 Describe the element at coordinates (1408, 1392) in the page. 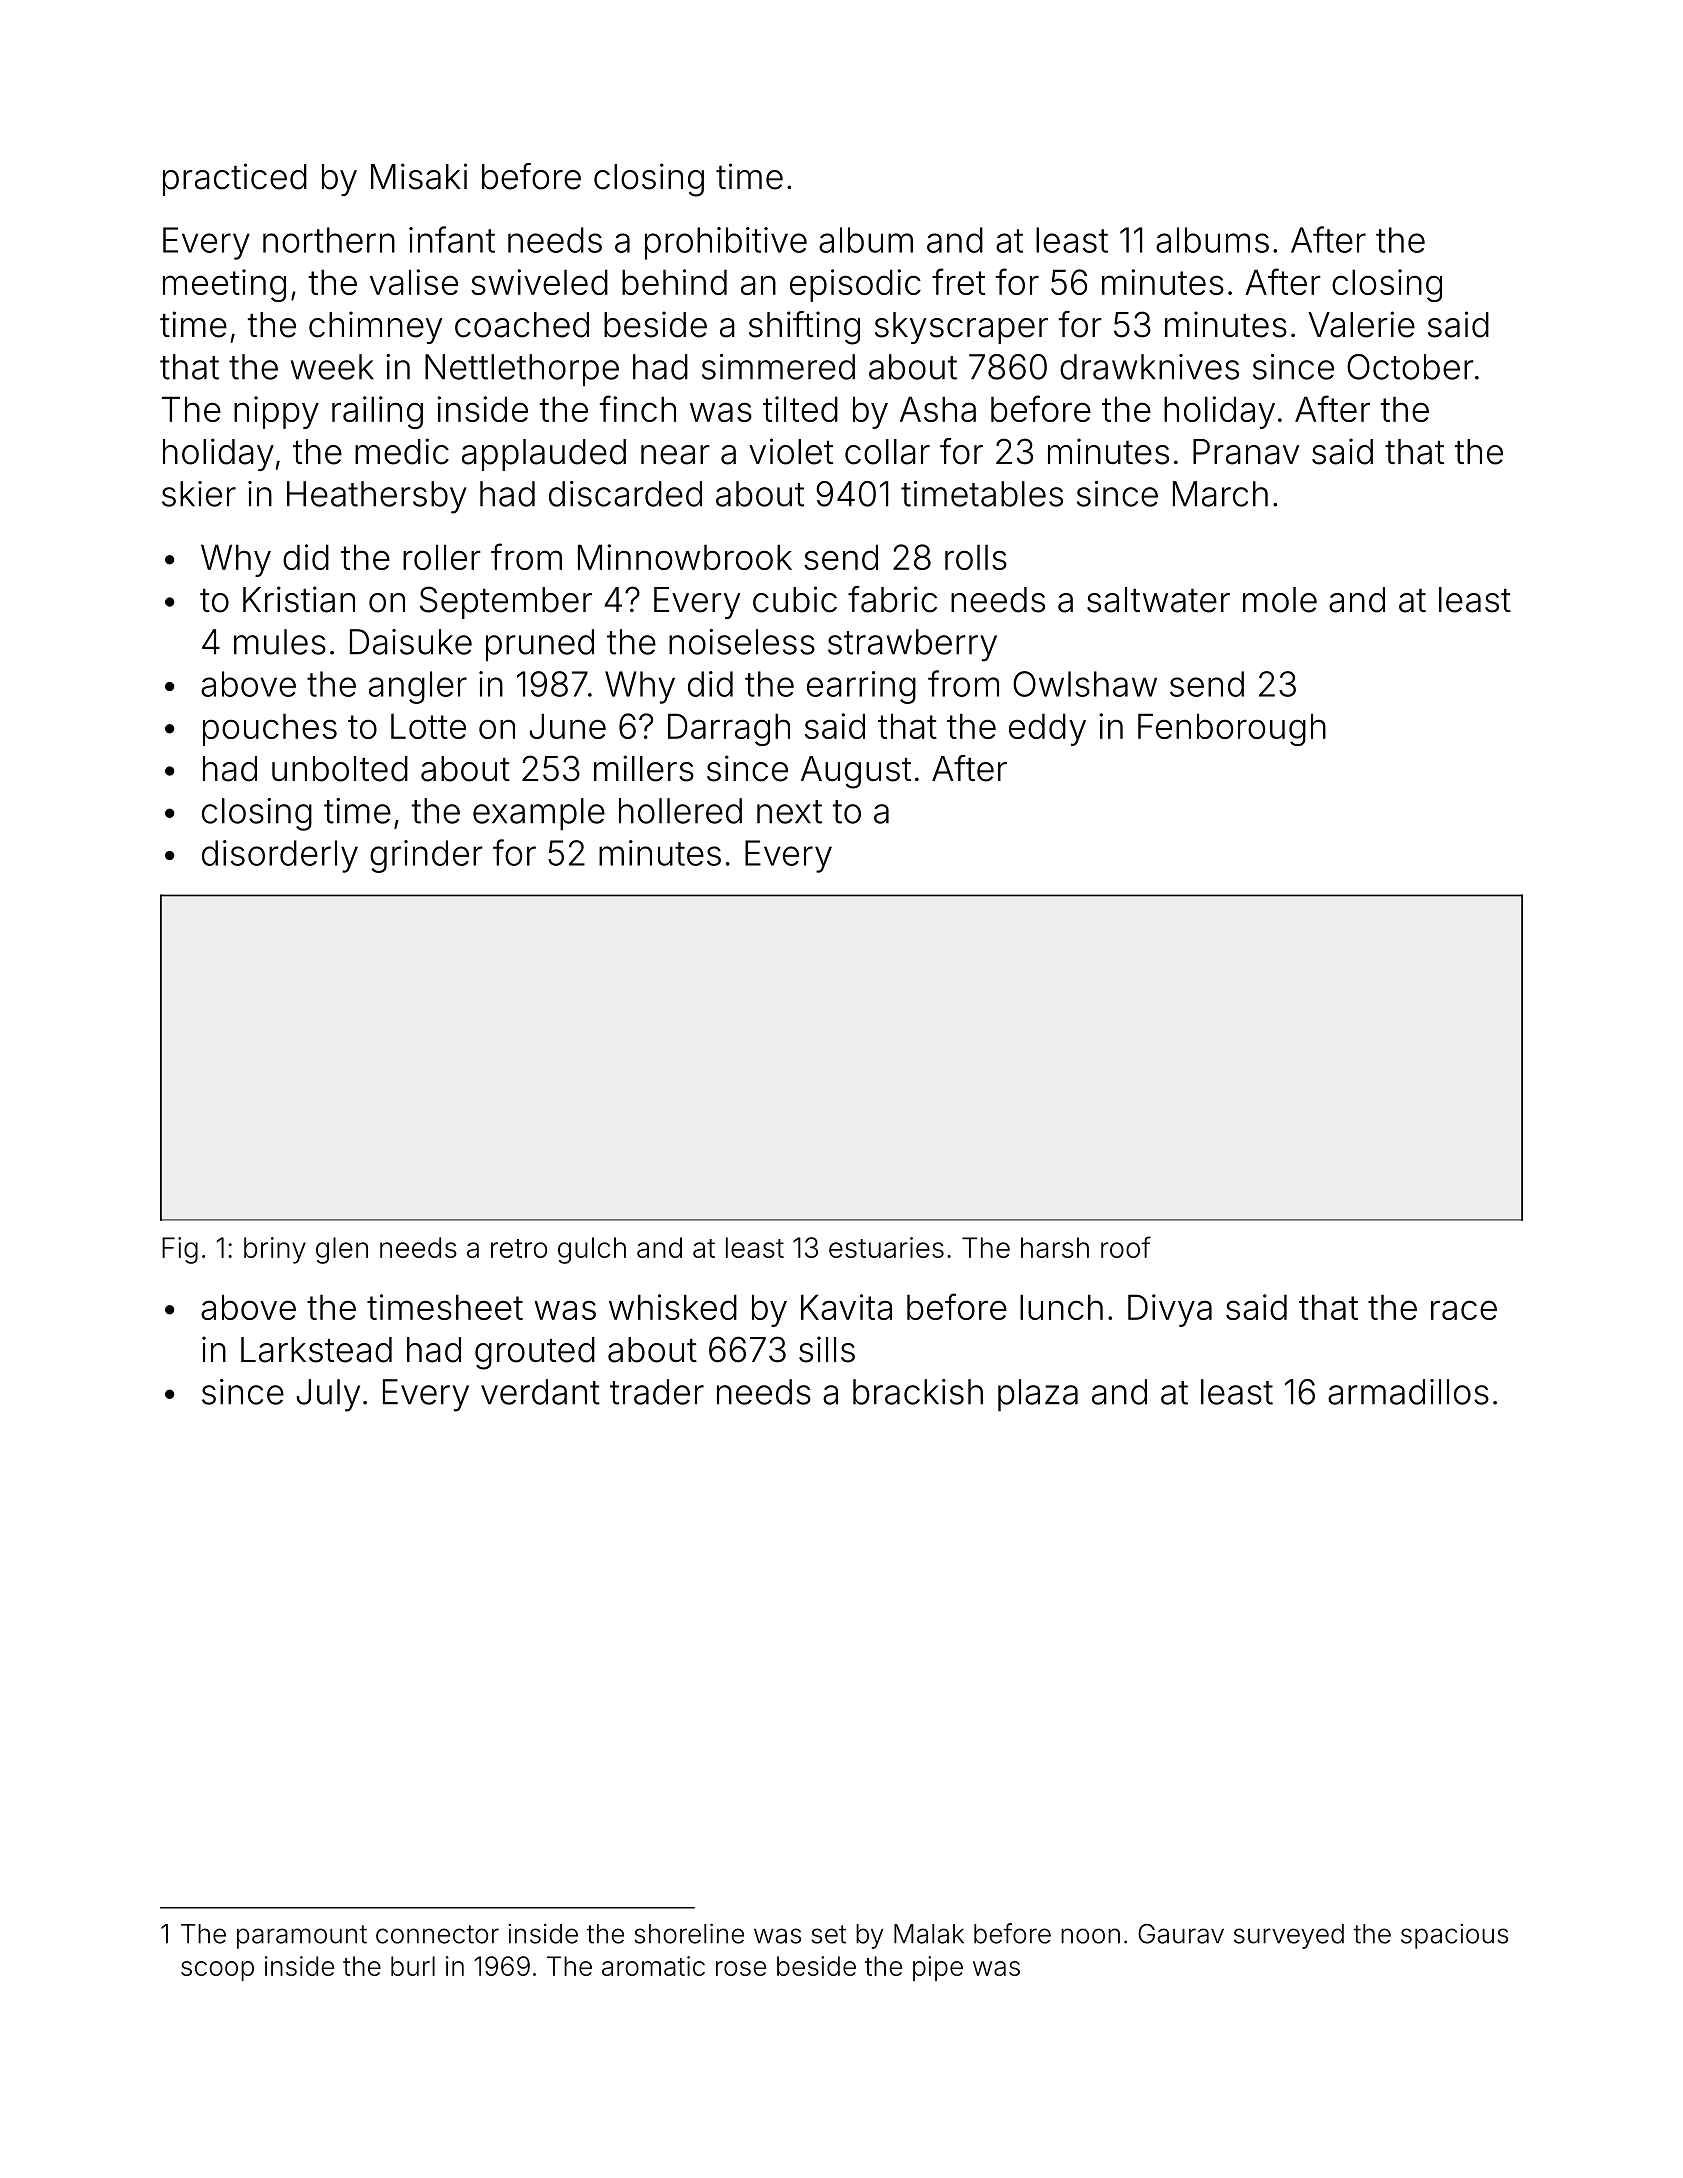

I see `armadillos` at that location.
